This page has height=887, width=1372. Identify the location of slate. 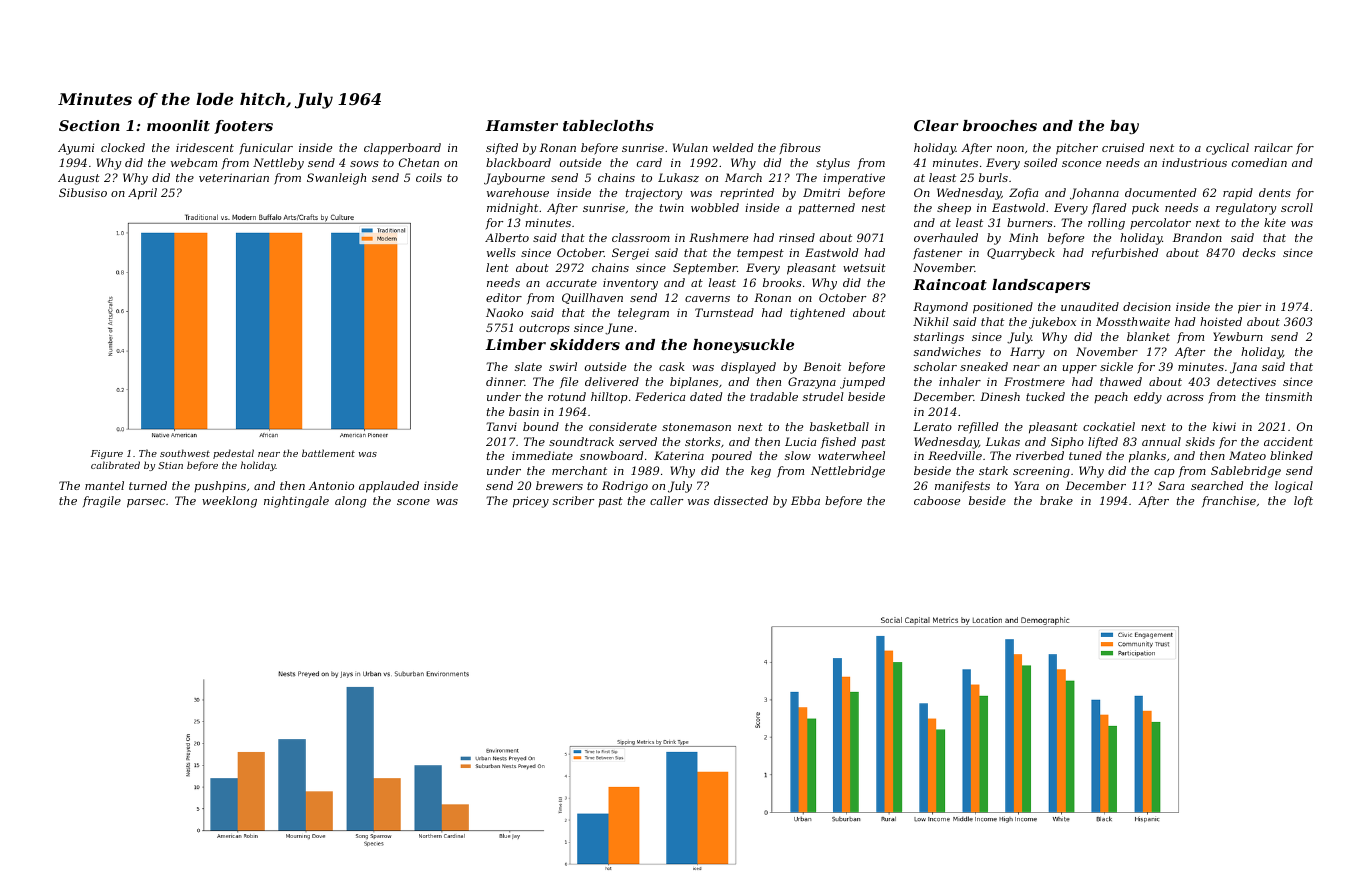
(528, 366).
